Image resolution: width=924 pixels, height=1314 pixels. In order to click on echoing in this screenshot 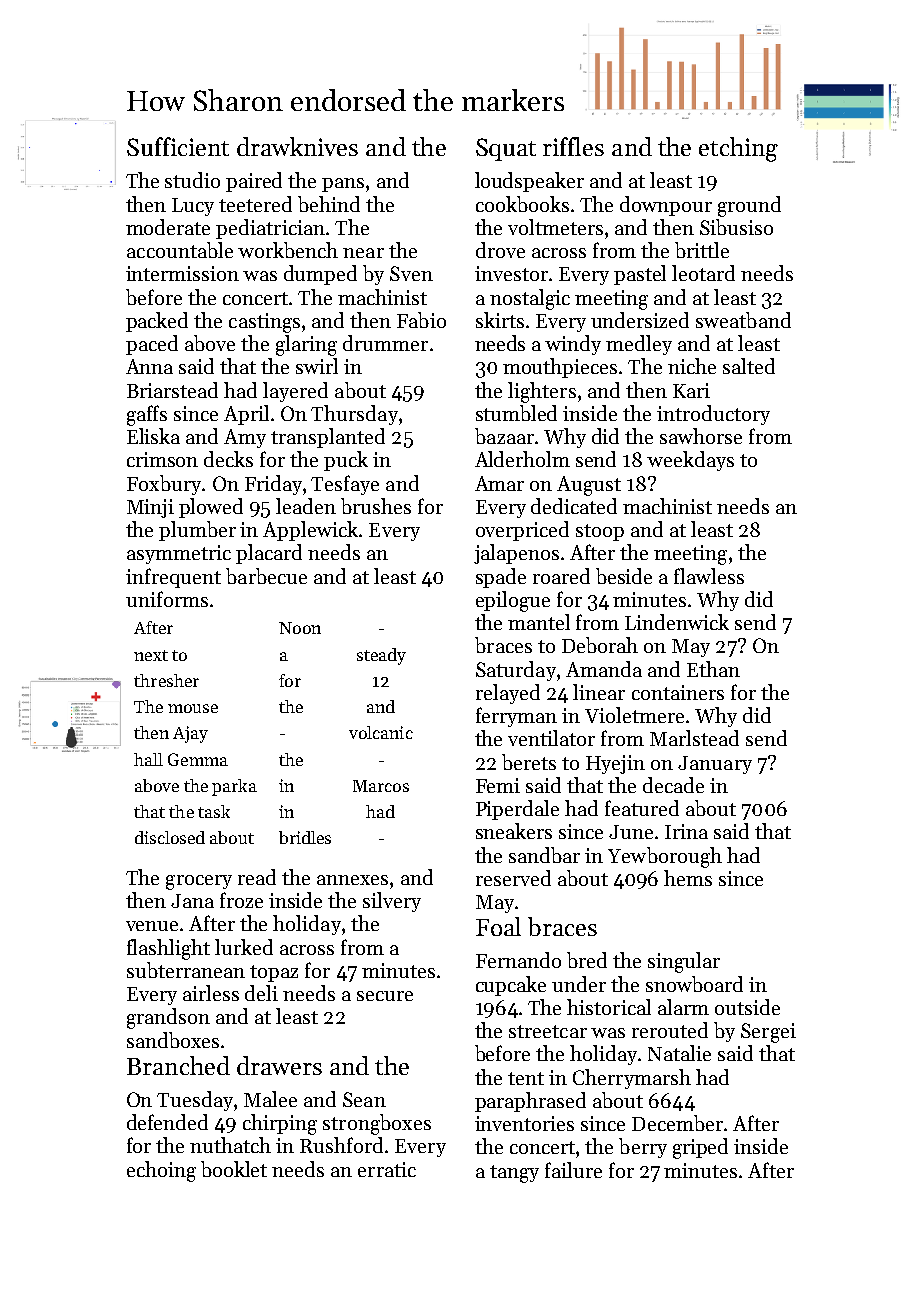, I will do `click(161, 1171)`.
